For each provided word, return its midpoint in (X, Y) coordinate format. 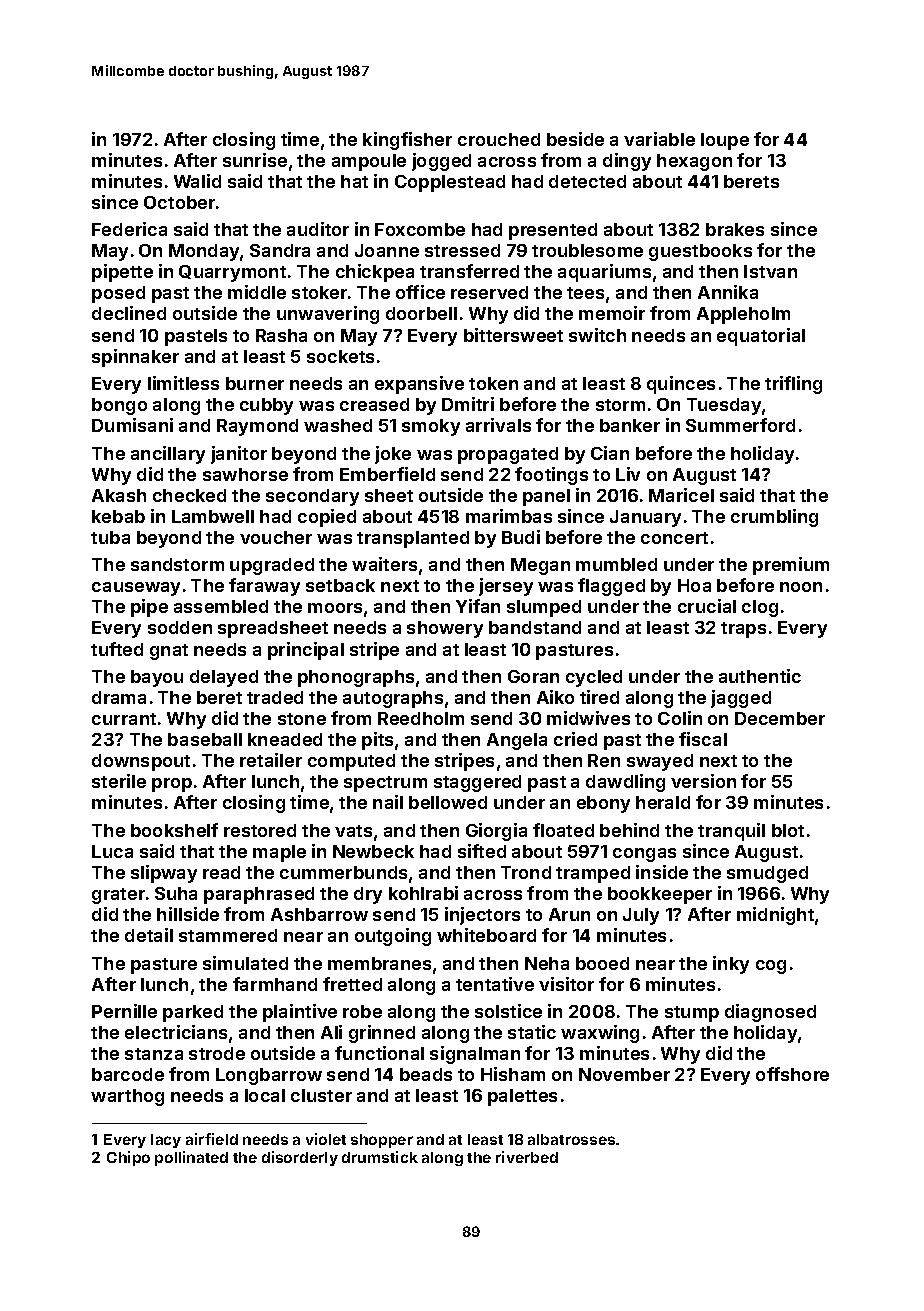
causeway (136, 589)
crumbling (774, 518)
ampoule (369, 162)
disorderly (300, 1158)
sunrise (255, 160)
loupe (725, 141)
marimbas (509, 516)
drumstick (380, 1157)
